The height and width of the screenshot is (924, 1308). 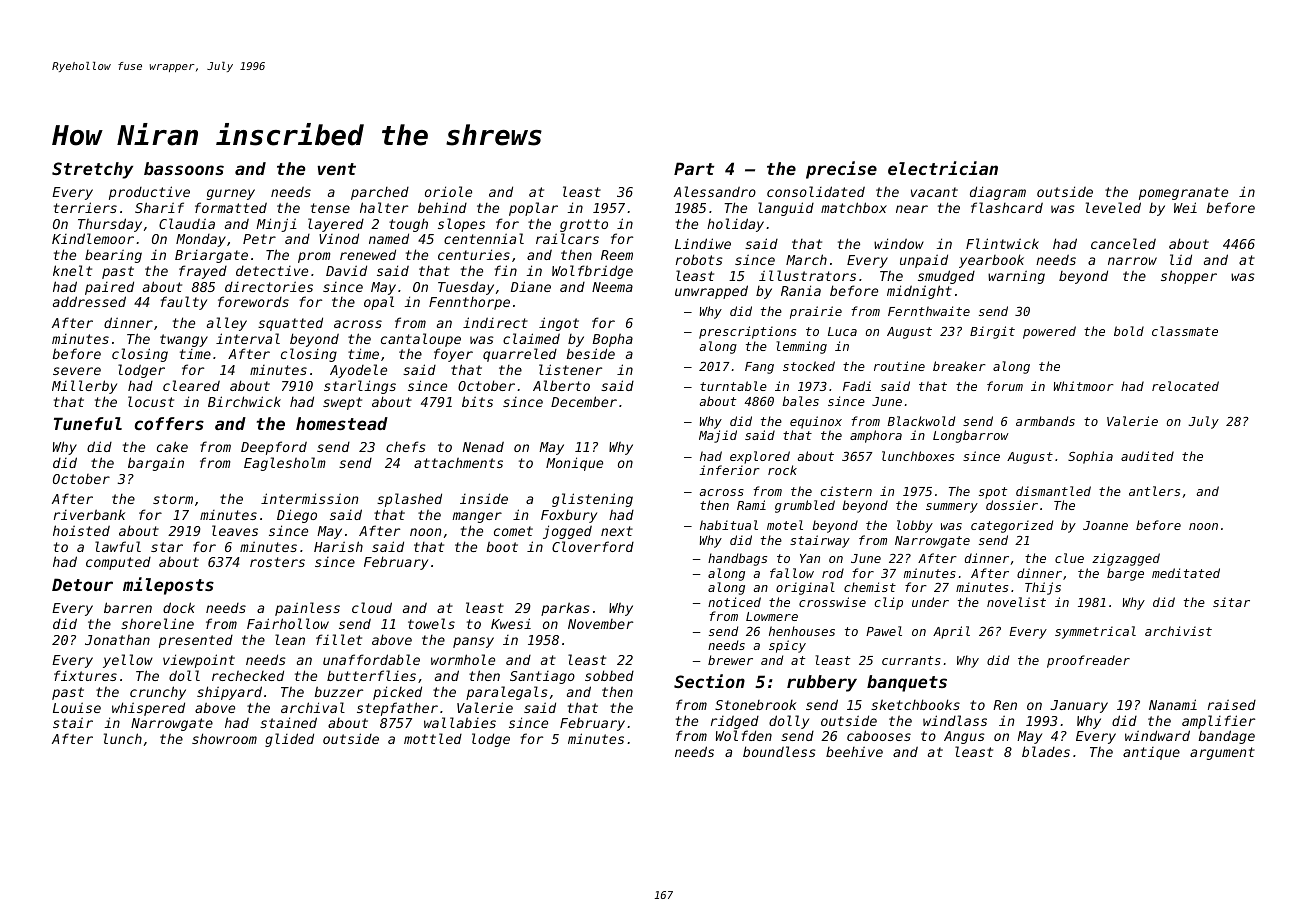 What do you see at coordinates (358, 371) in the screenshot?
I see `Ayodele` at bounding box center [358, 371].
